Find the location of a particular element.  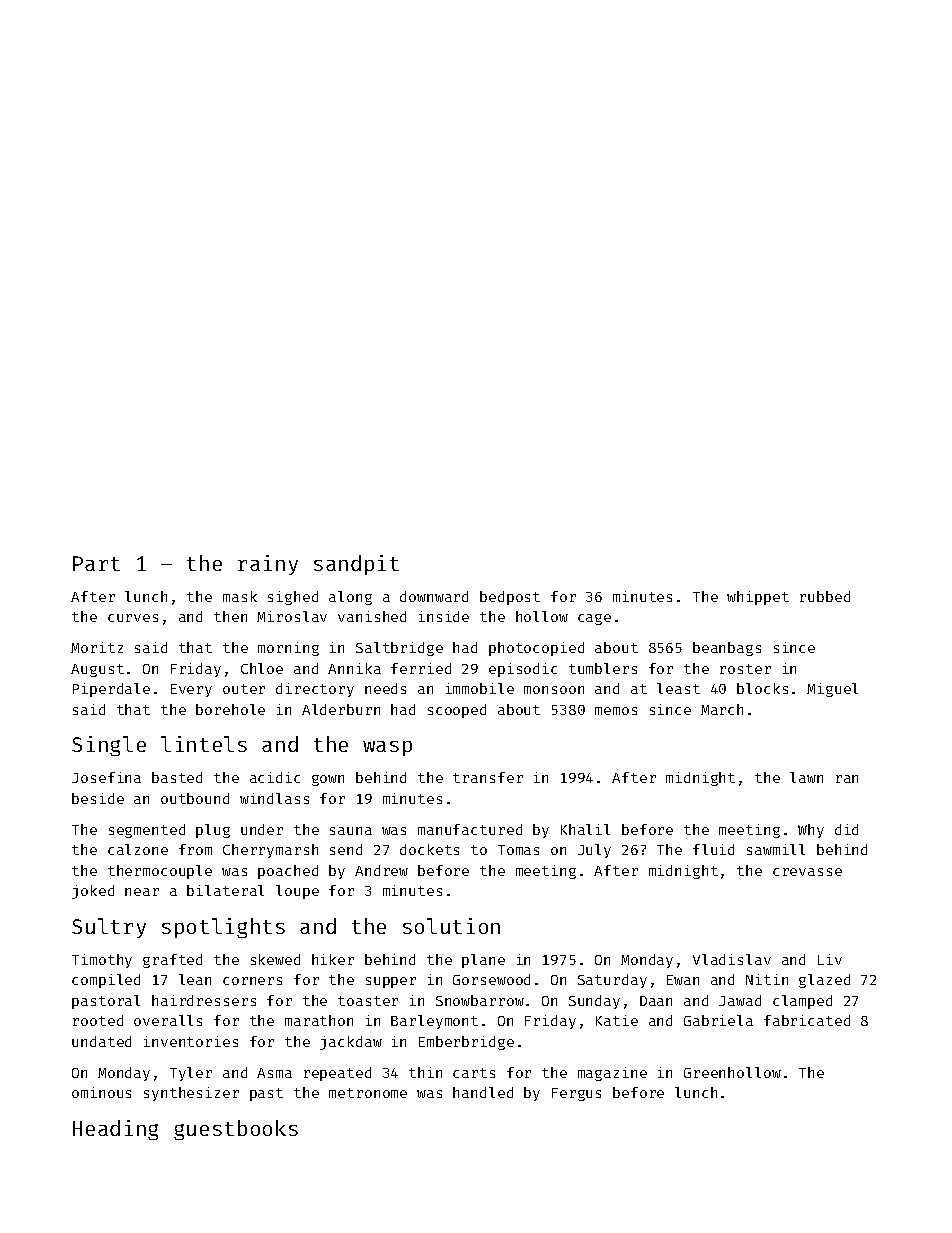

Single is located at coordinates (109, 746).
